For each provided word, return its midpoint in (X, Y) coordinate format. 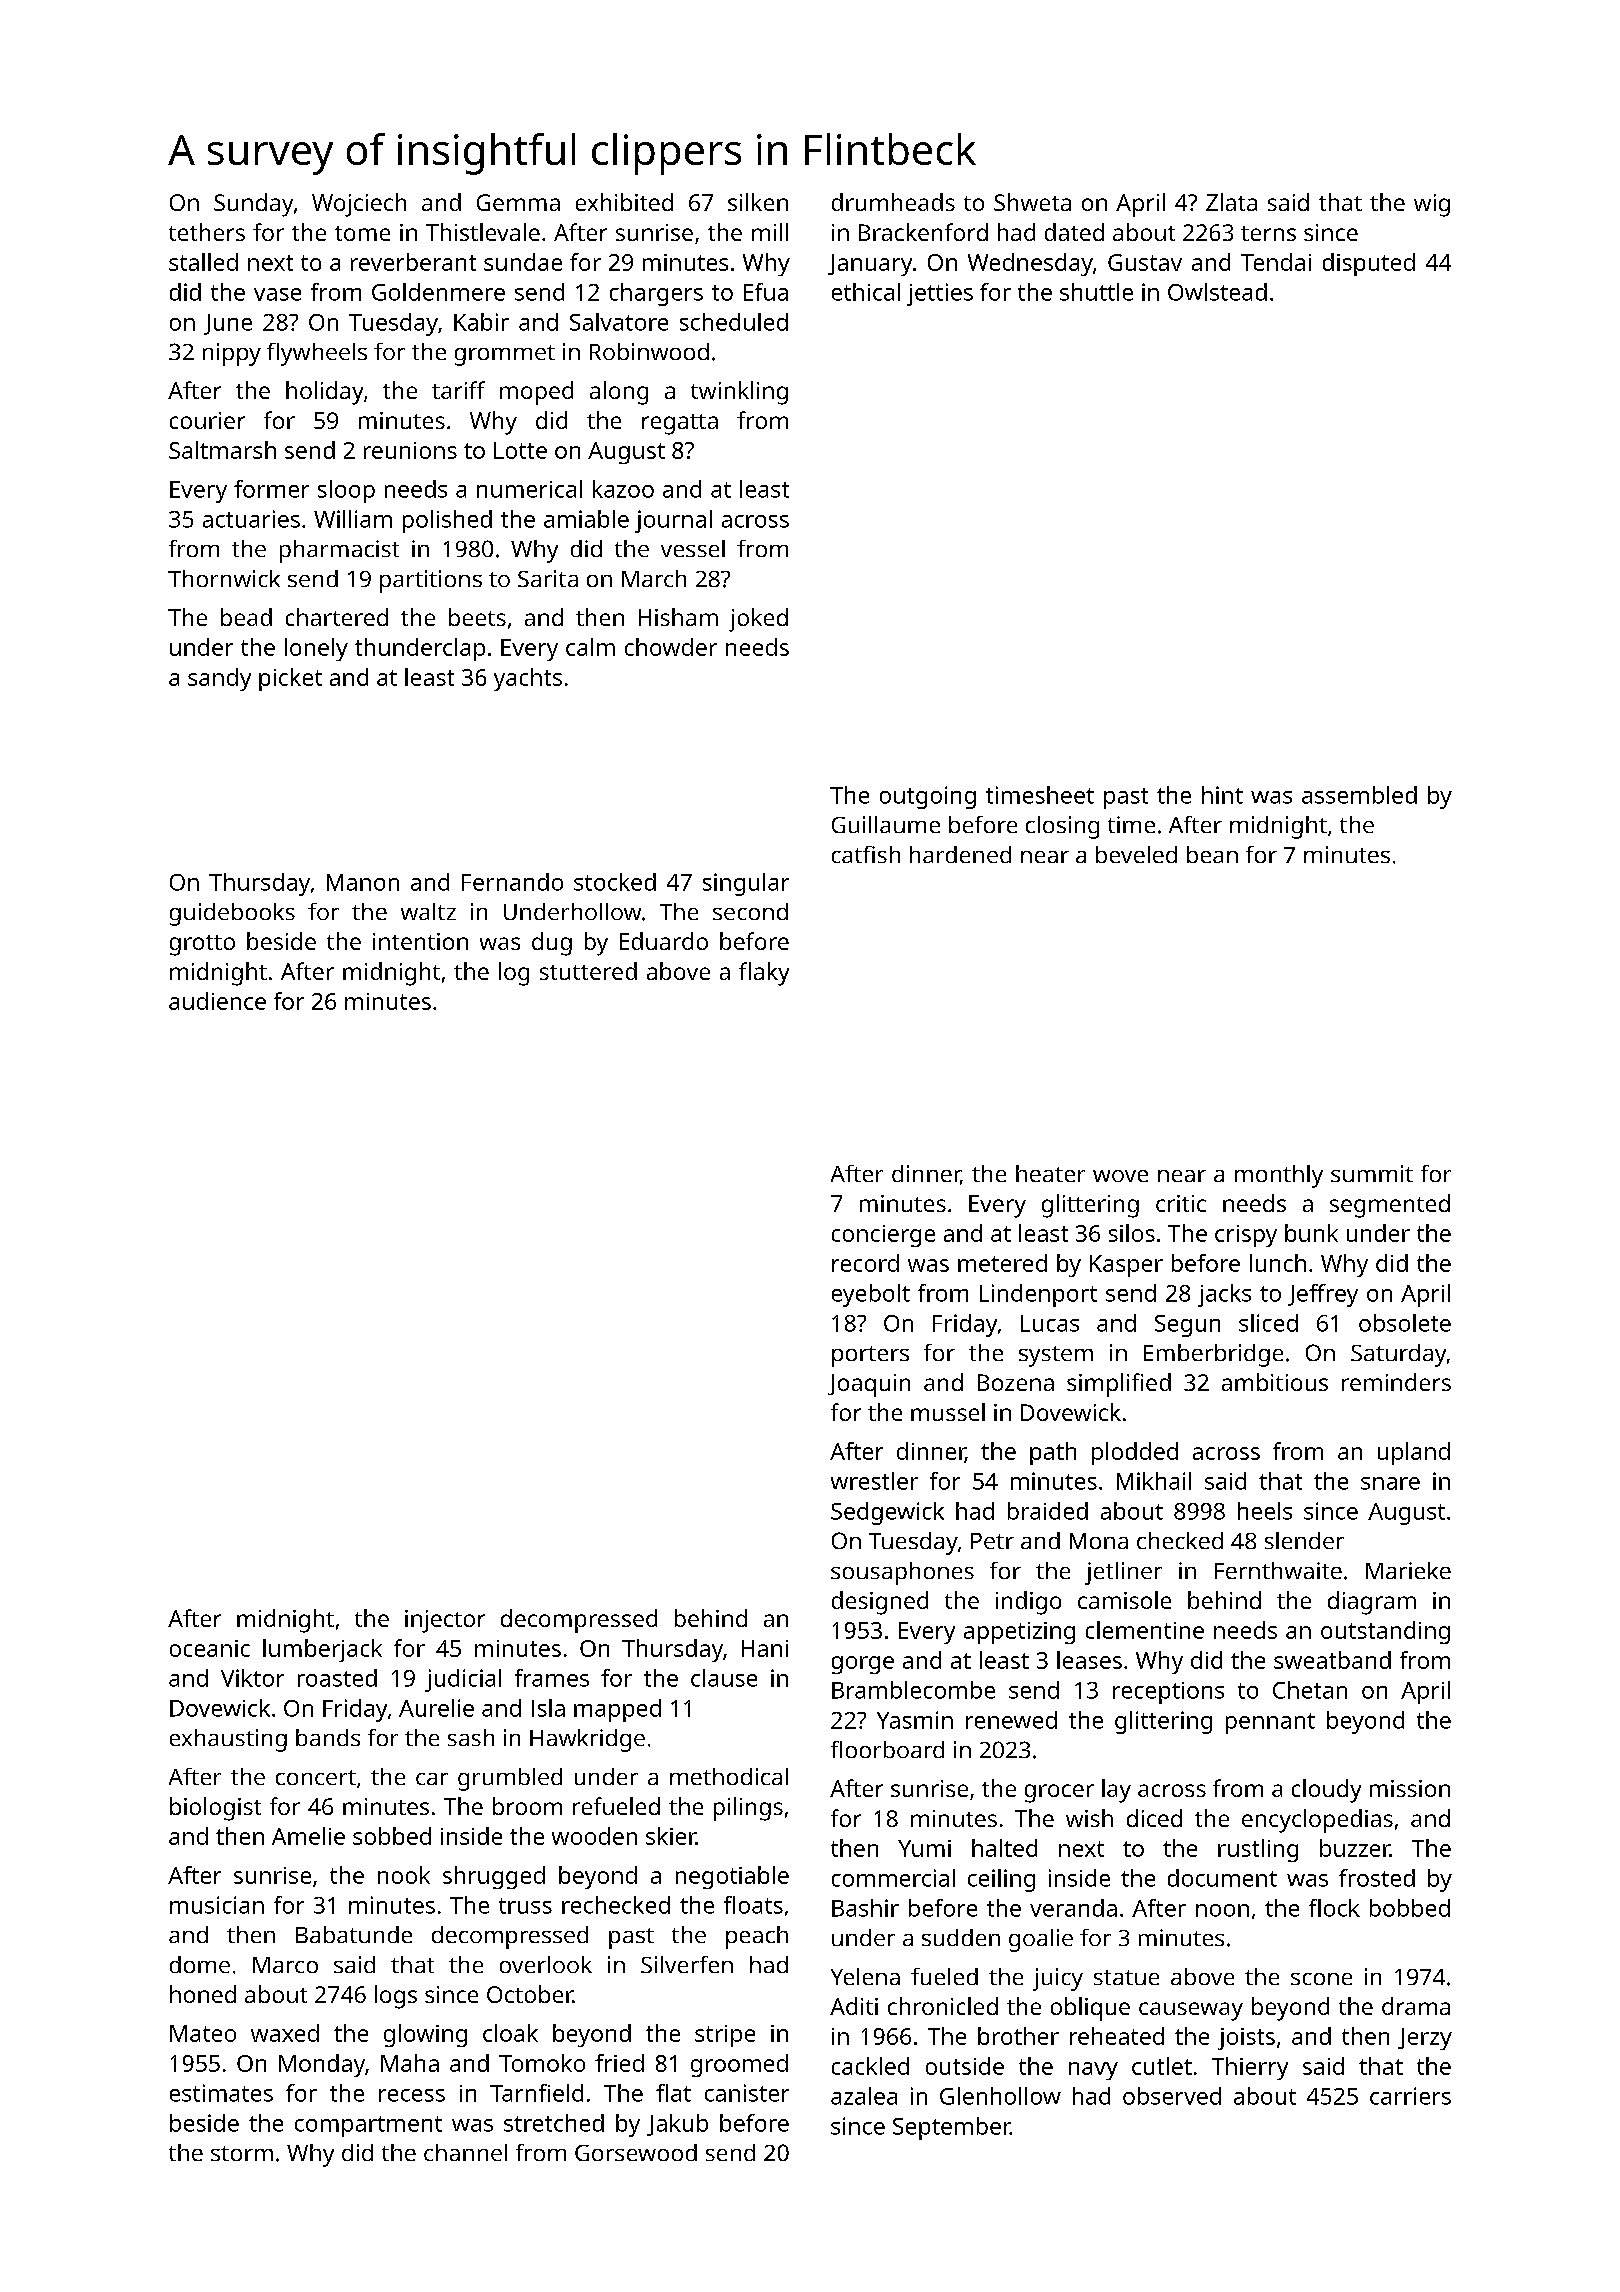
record (865, 1263)
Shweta (1032, 202)
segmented (1390, 1206)
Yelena (865, 1976)
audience (217, 1001)
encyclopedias (1317, 1821)
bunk (1311, 1233)
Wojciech (359, 205)
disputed (1369, 264)
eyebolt (871, 1295)
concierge (883, 1236)
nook (404, 1875)
